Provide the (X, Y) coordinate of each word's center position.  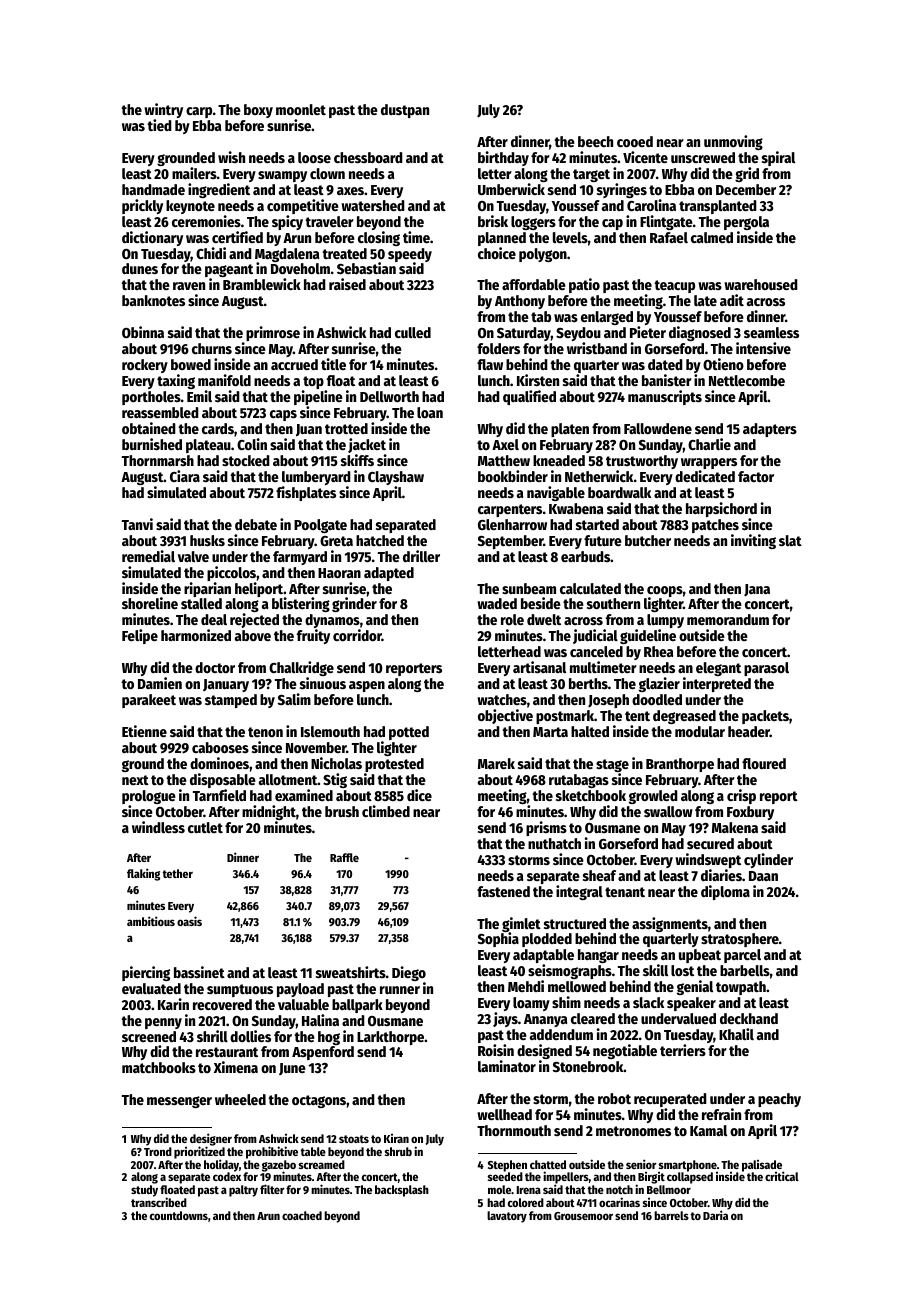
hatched (380, 540)
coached (302, 1215)
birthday (503, 158)
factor (756, 476)
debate (256, 524)
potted (409, 733)
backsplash (402, 1191)
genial (695, 987)
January (226, 685)
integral (579, 892)
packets (765, 717)
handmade (153, 189)
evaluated (151, 988)
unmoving (733, 142)
